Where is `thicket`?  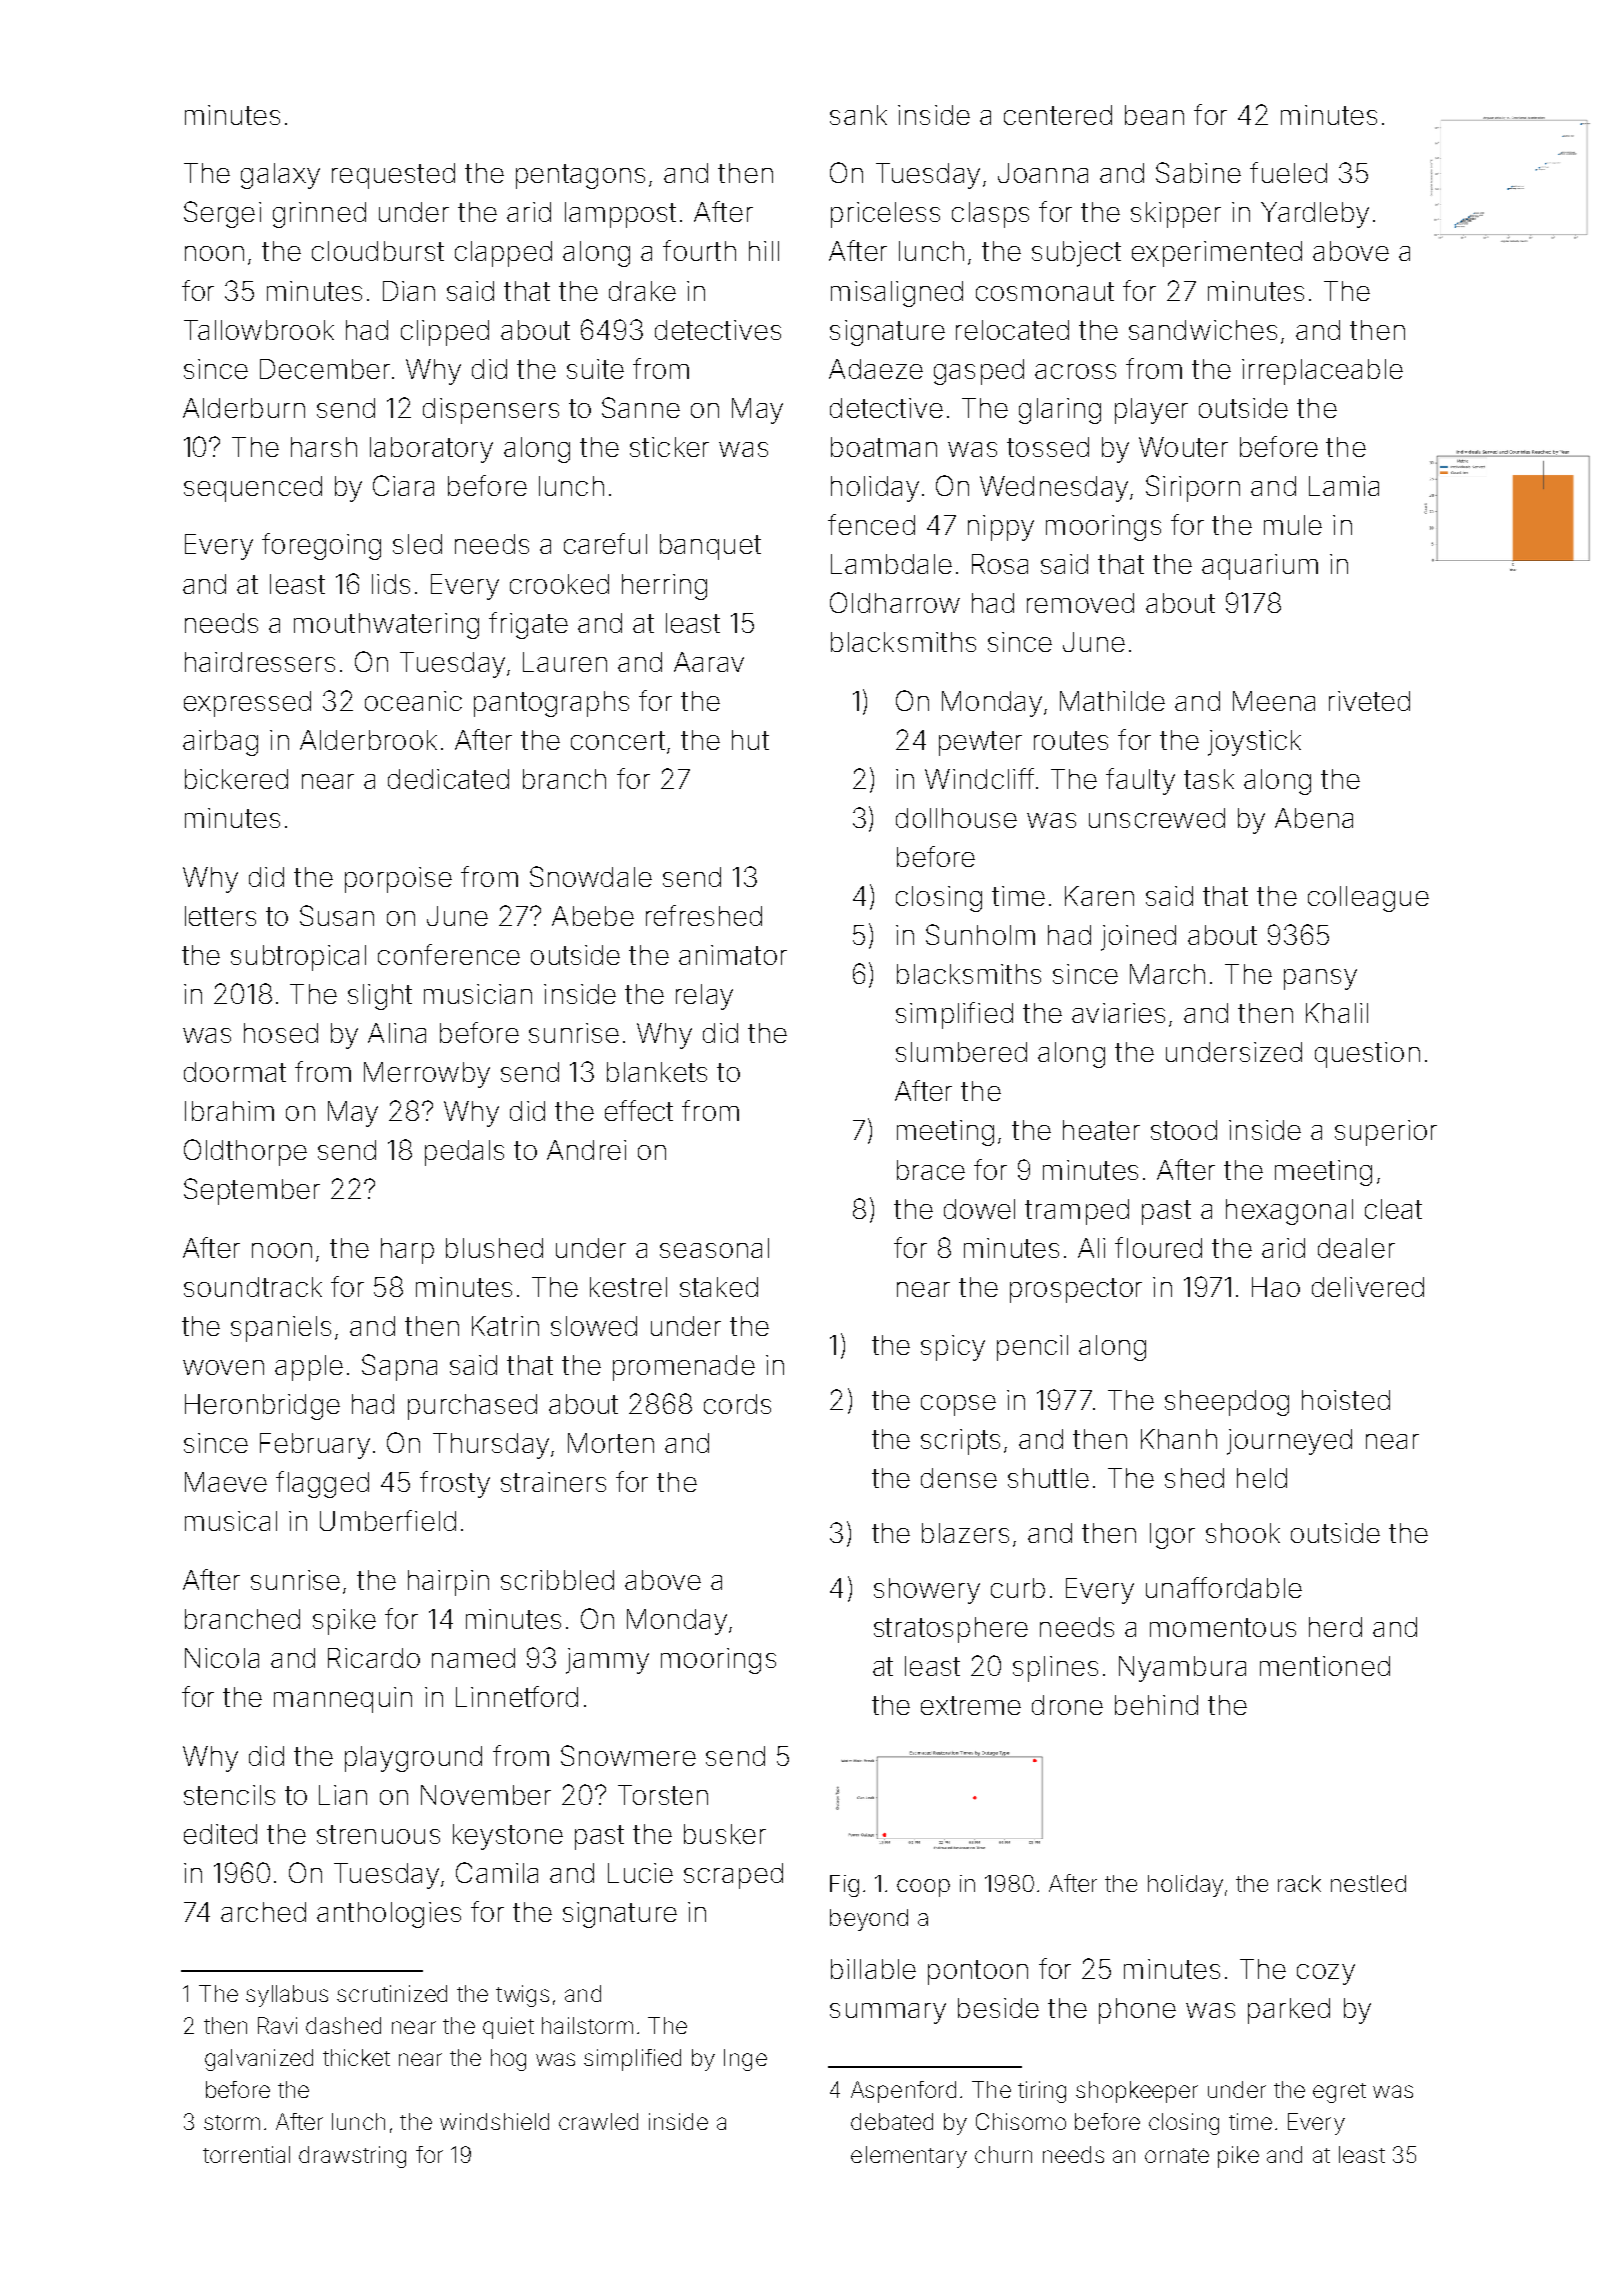
thicket is located at coordinates (356, 2057).
